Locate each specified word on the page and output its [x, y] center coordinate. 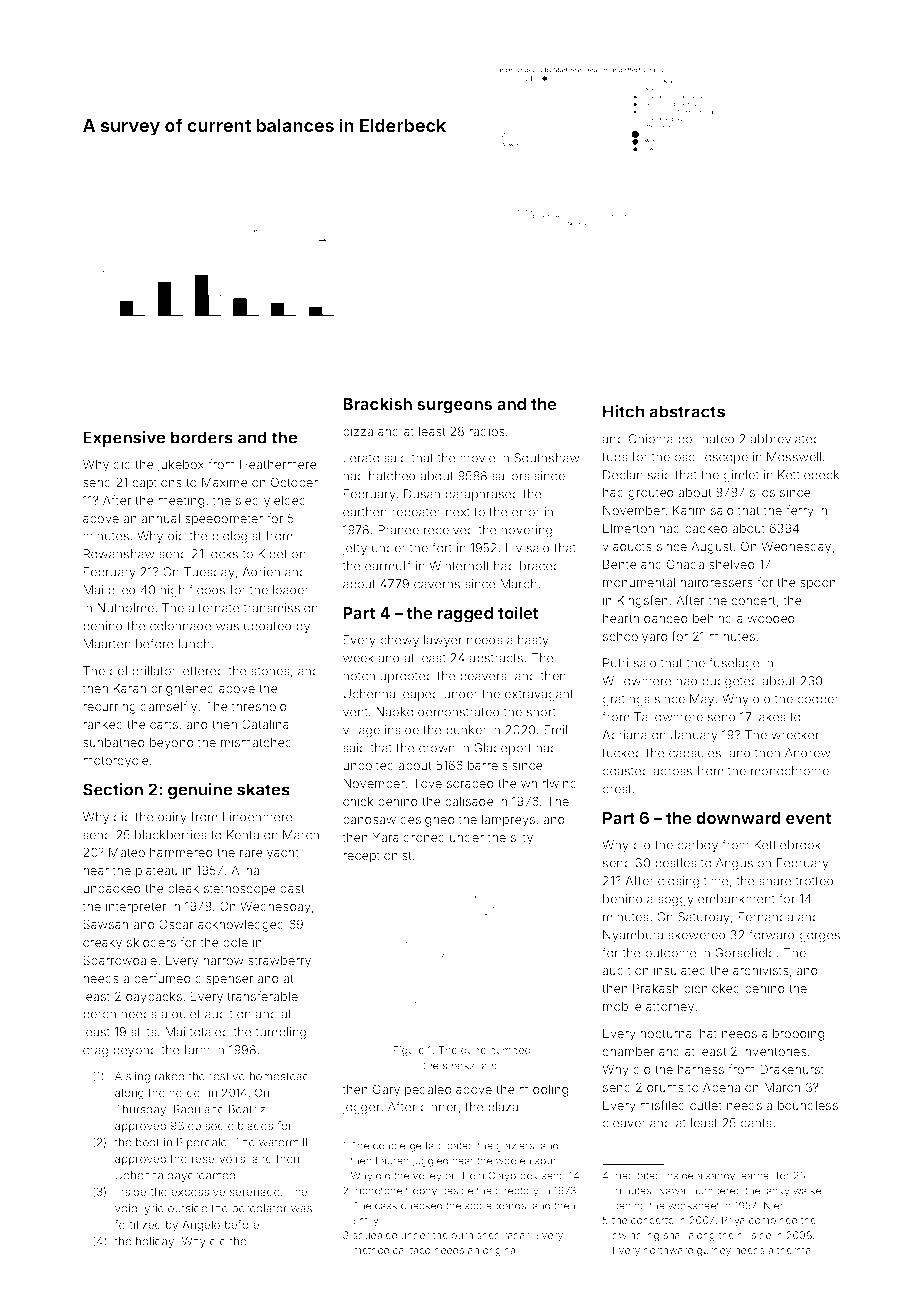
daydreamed [201, 1176]
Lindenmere [258, 817]
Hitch [624, 411]
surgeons [454, 407]
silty [522, 838]
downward [738, 818]
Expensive [124, 439]
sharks [458, 1065]
